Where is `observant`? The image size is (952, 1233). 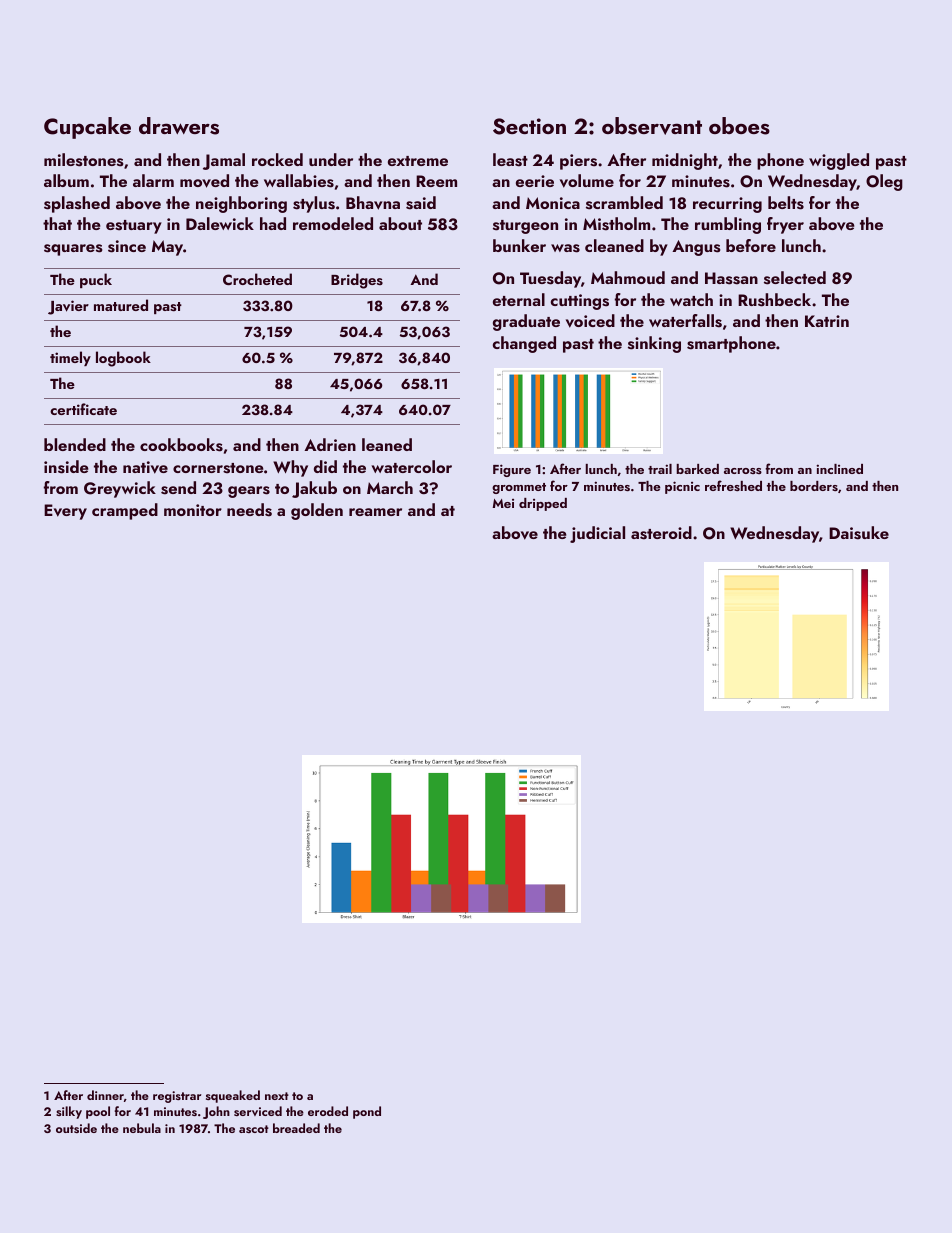 observant is located at coordinates (652, 126).
